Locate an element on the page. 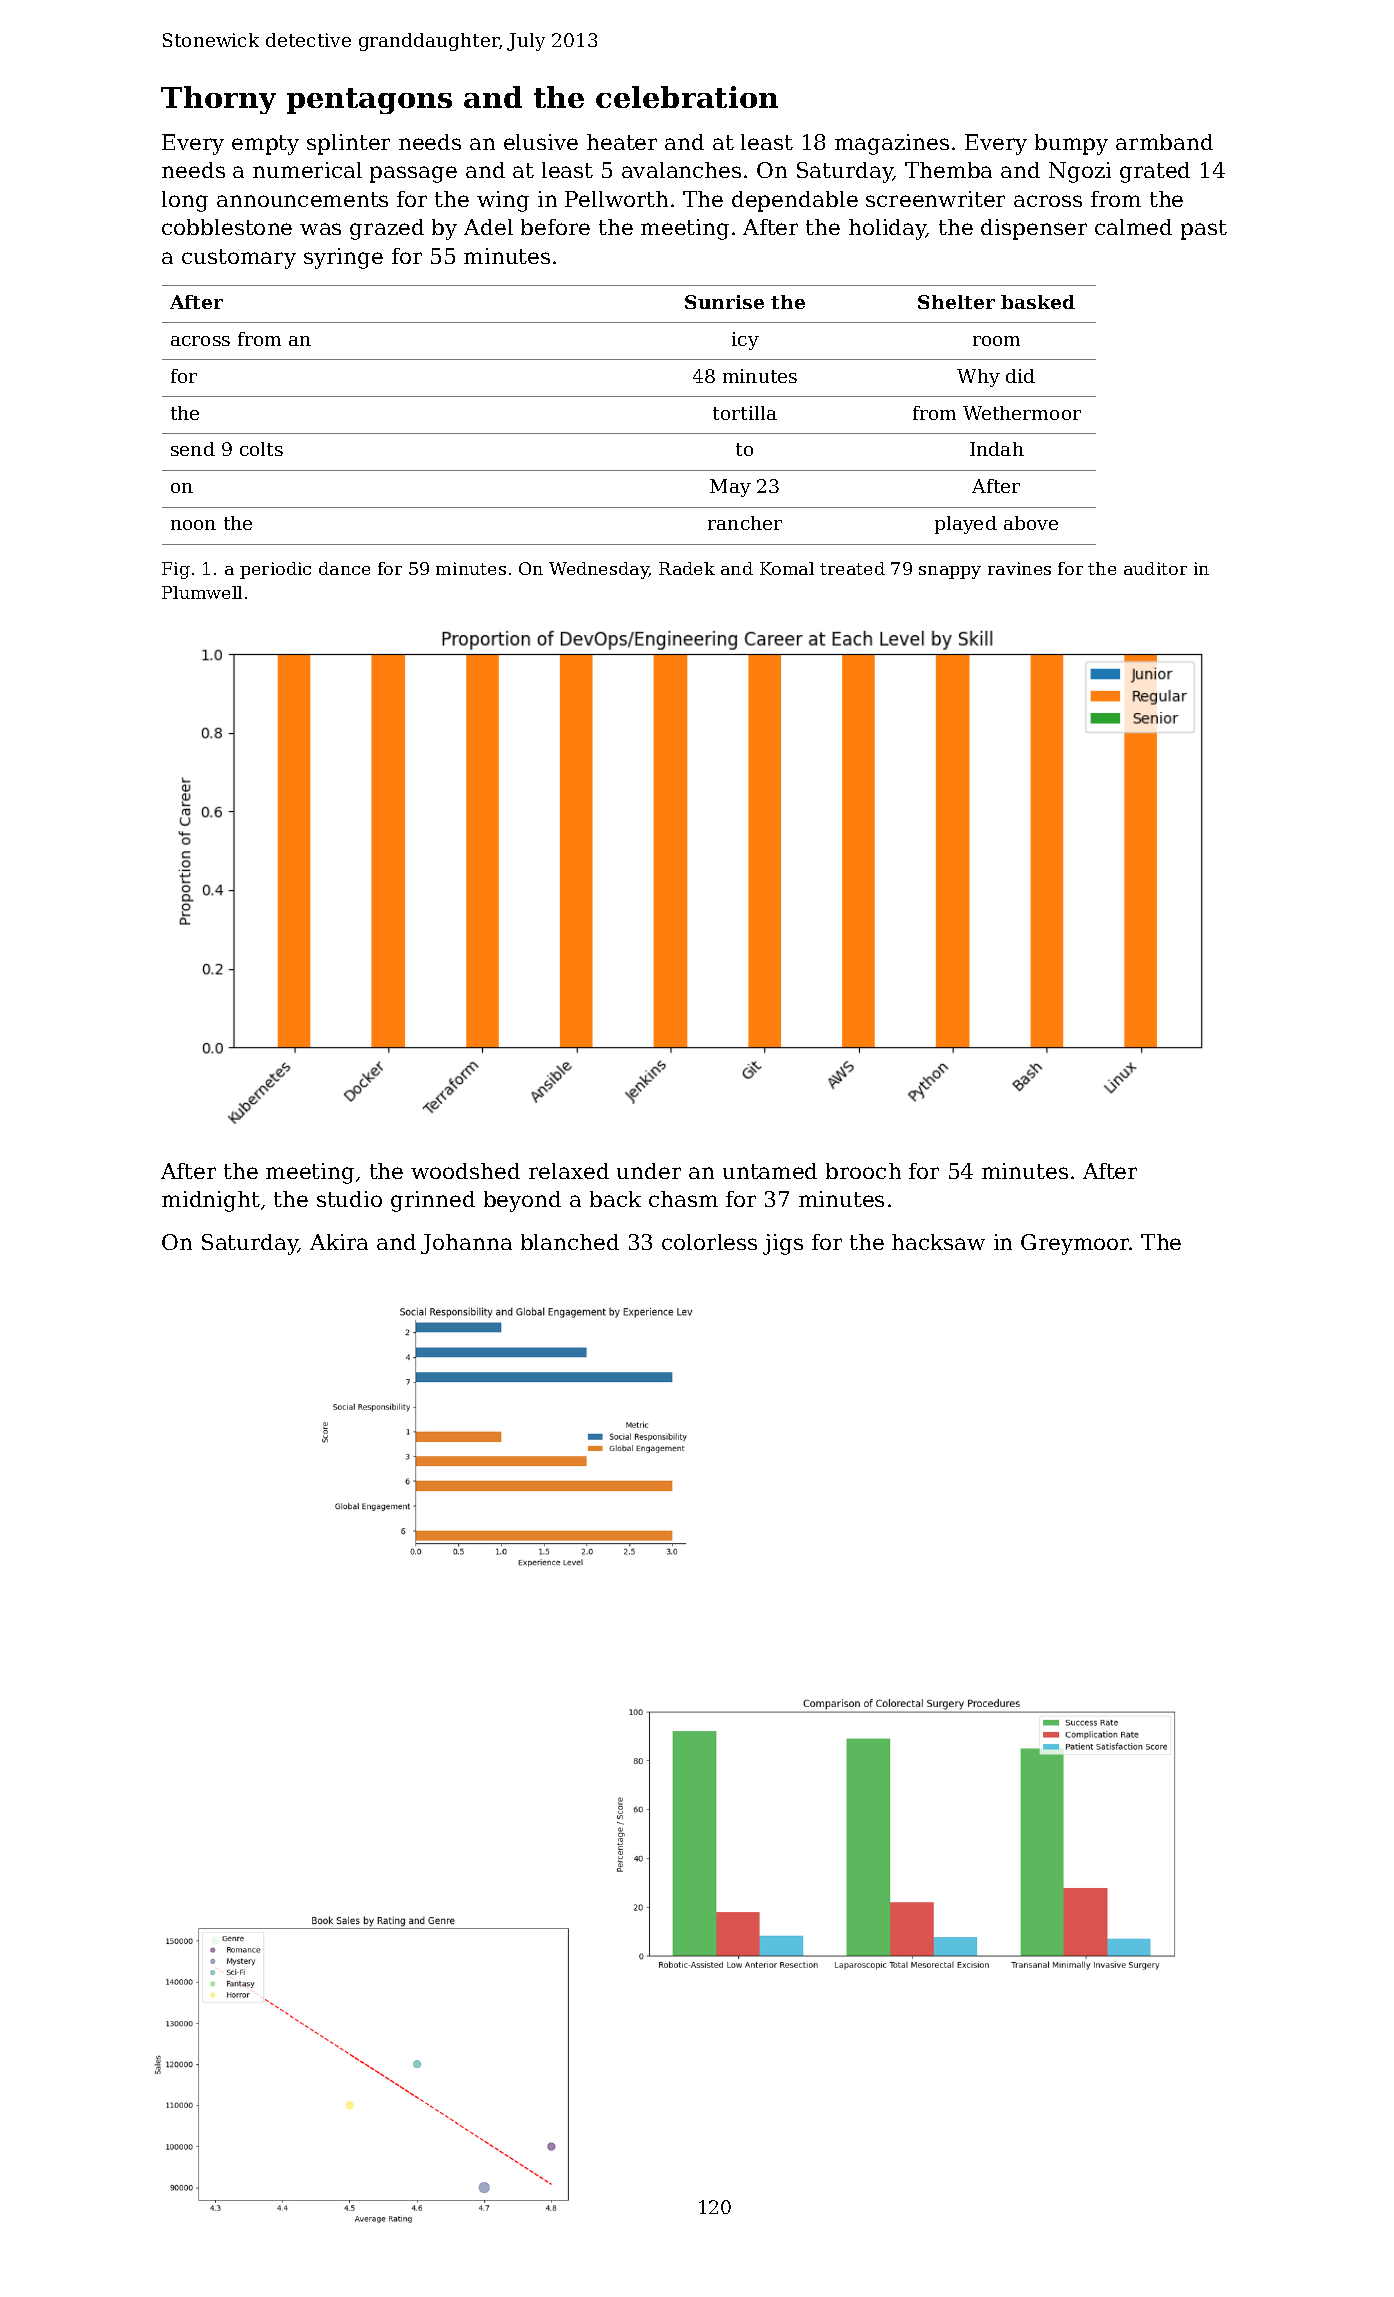 This page has height=2297, width=1394. studio is located at coordinates (349, 1199).
